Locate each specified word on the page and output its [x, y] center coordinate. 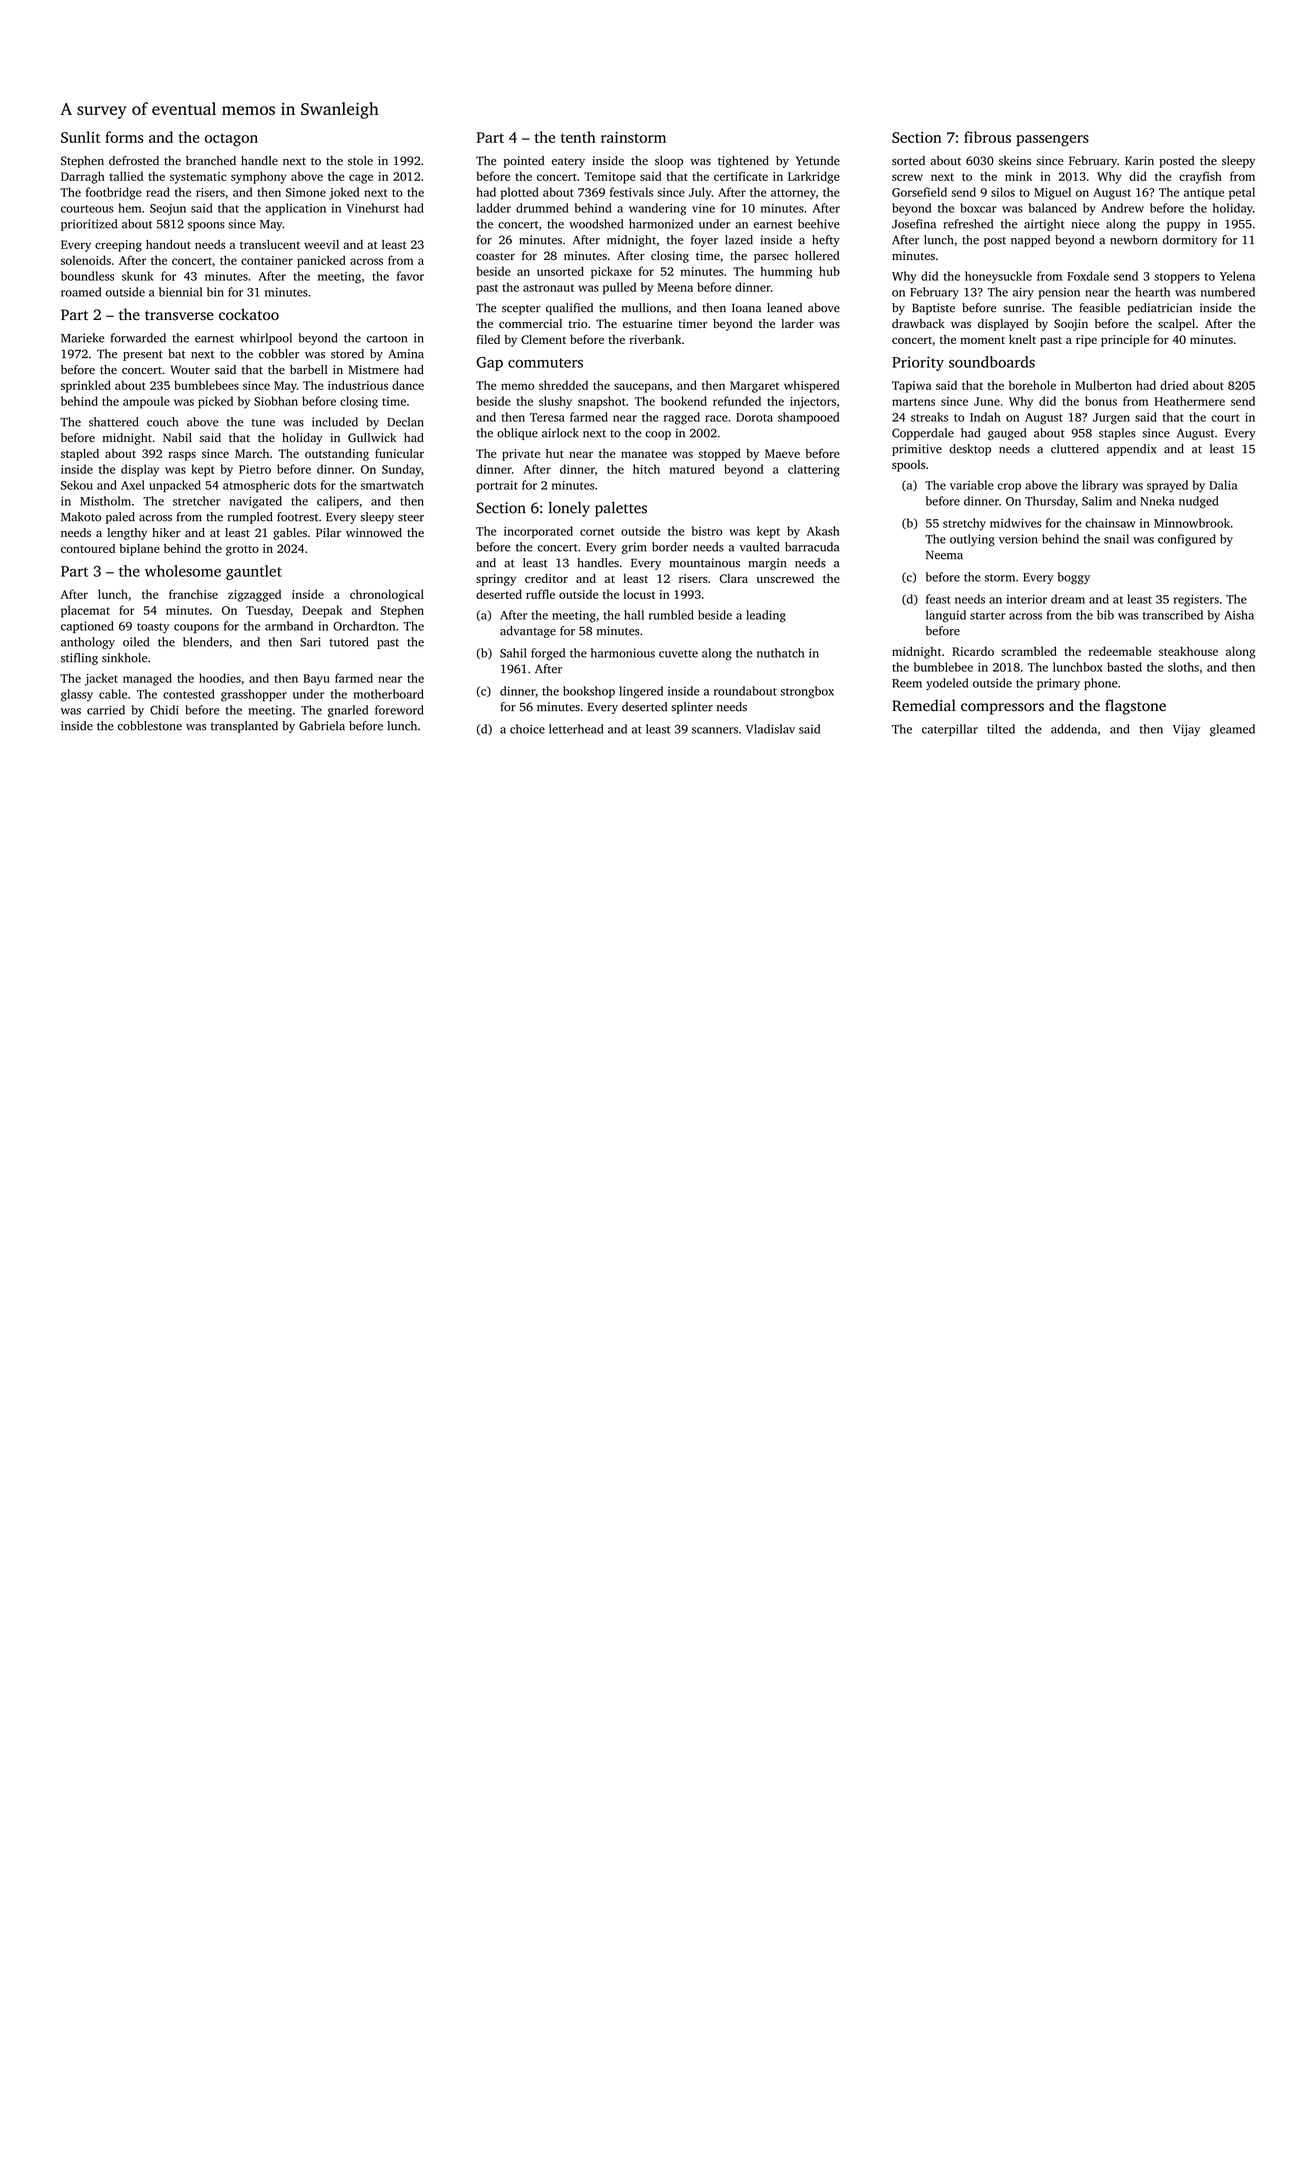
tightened [743, 162]
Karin [1139, 160]
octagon [231, 140]
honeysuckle [998, 277]
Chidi [164, 710]
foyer [704, 241]
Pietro [255, 469]
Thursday [1050, 502]
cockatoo [249, 314]
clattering [814, 470]
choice [527, 729]
